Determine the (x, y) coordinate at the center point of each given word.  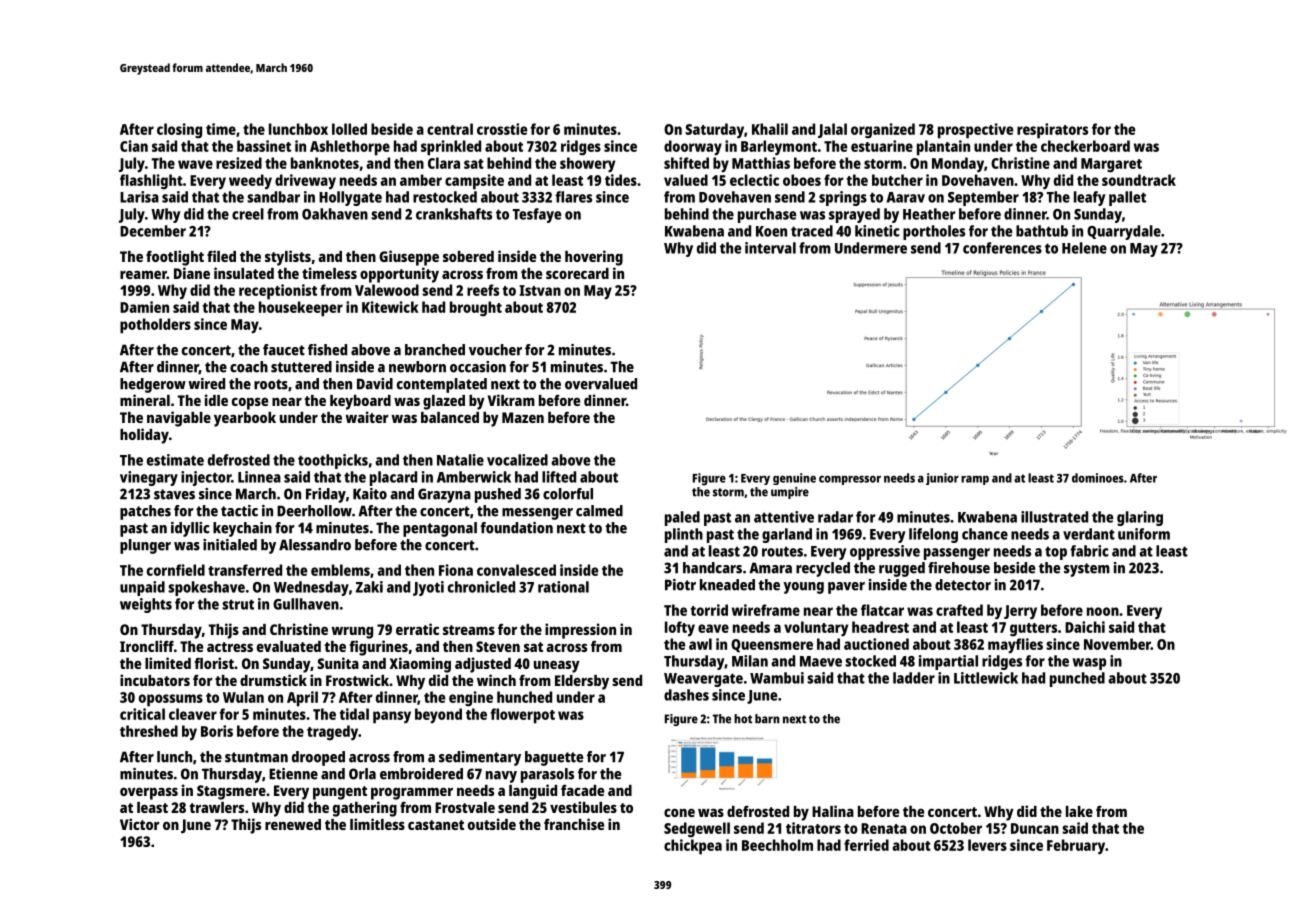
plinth (684, 535)
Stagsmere (231, 792)
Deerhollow (314, 511)
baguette (554, 758)
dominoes (1098, 478)
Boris (217, 731)
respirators (1052, 131)
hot (743, 719)
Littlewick (986, 678)
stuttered (301, 367)
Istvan (540, 290)
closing (179, 131)
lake (1079, 811)
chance (985, 534)
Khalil (770, 129)
